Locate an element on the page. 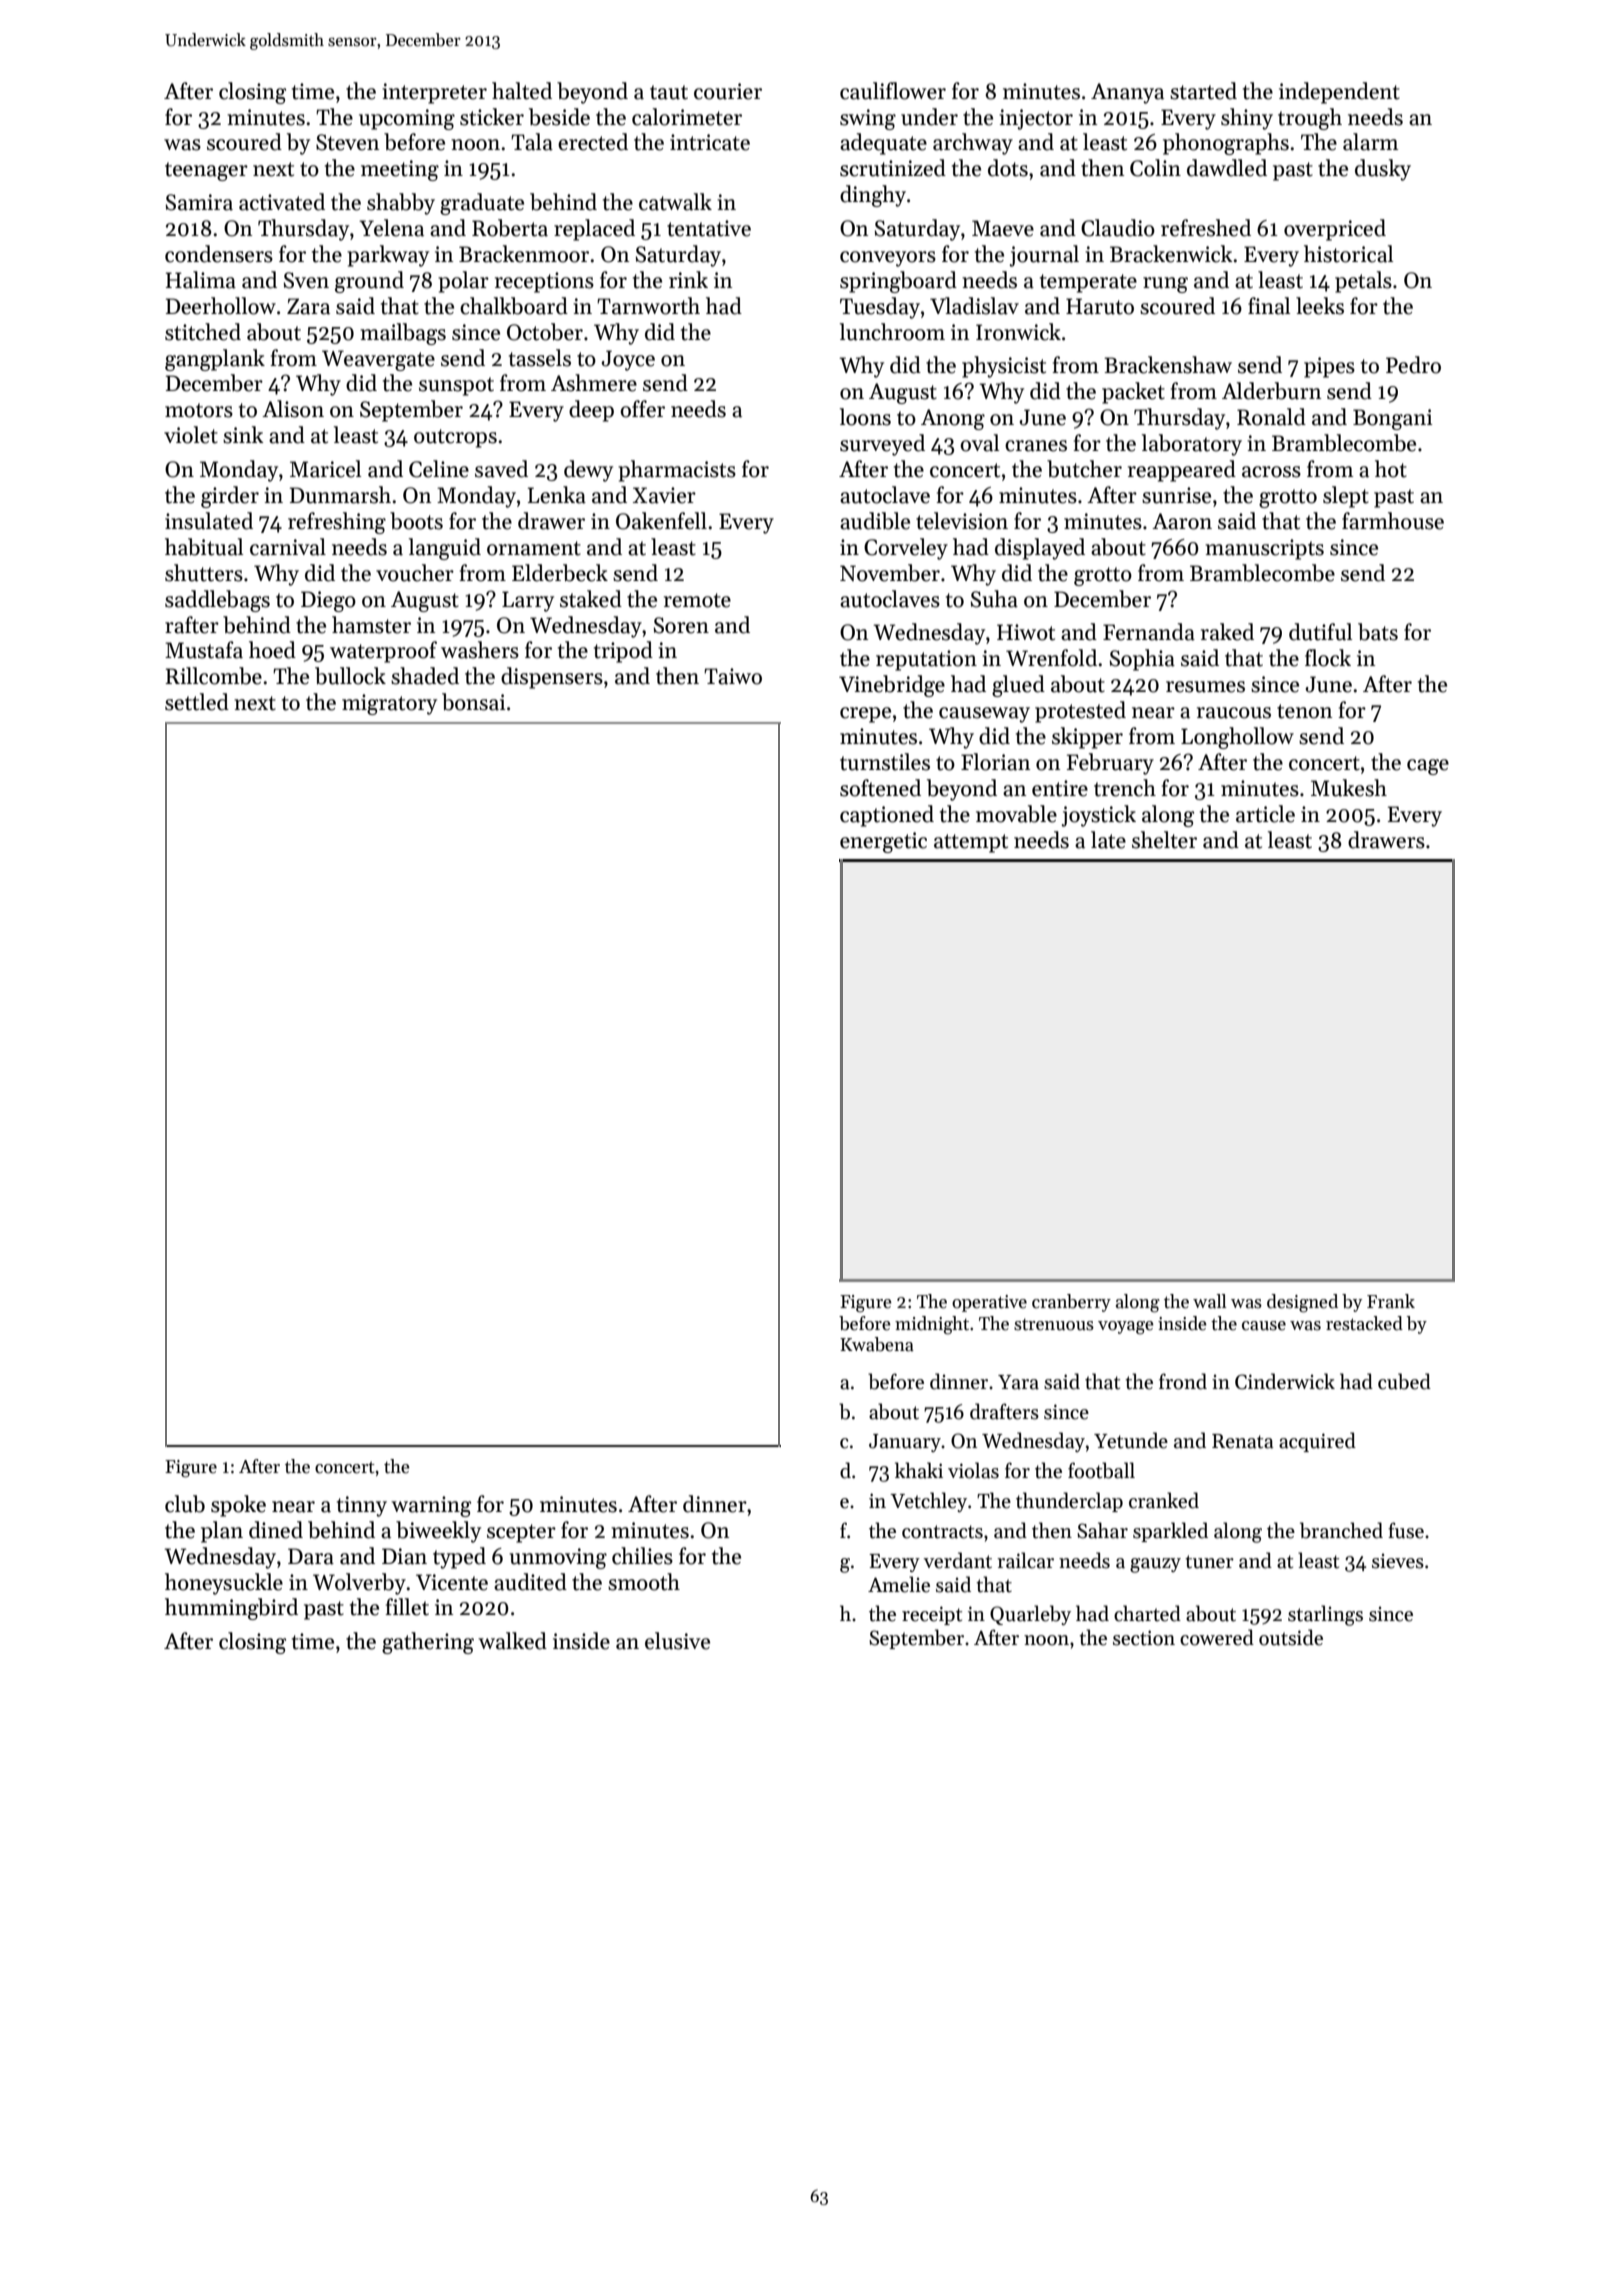 The height and width of the image is (2292, 1620). Amelie is located at coordinates (899, 1584).
